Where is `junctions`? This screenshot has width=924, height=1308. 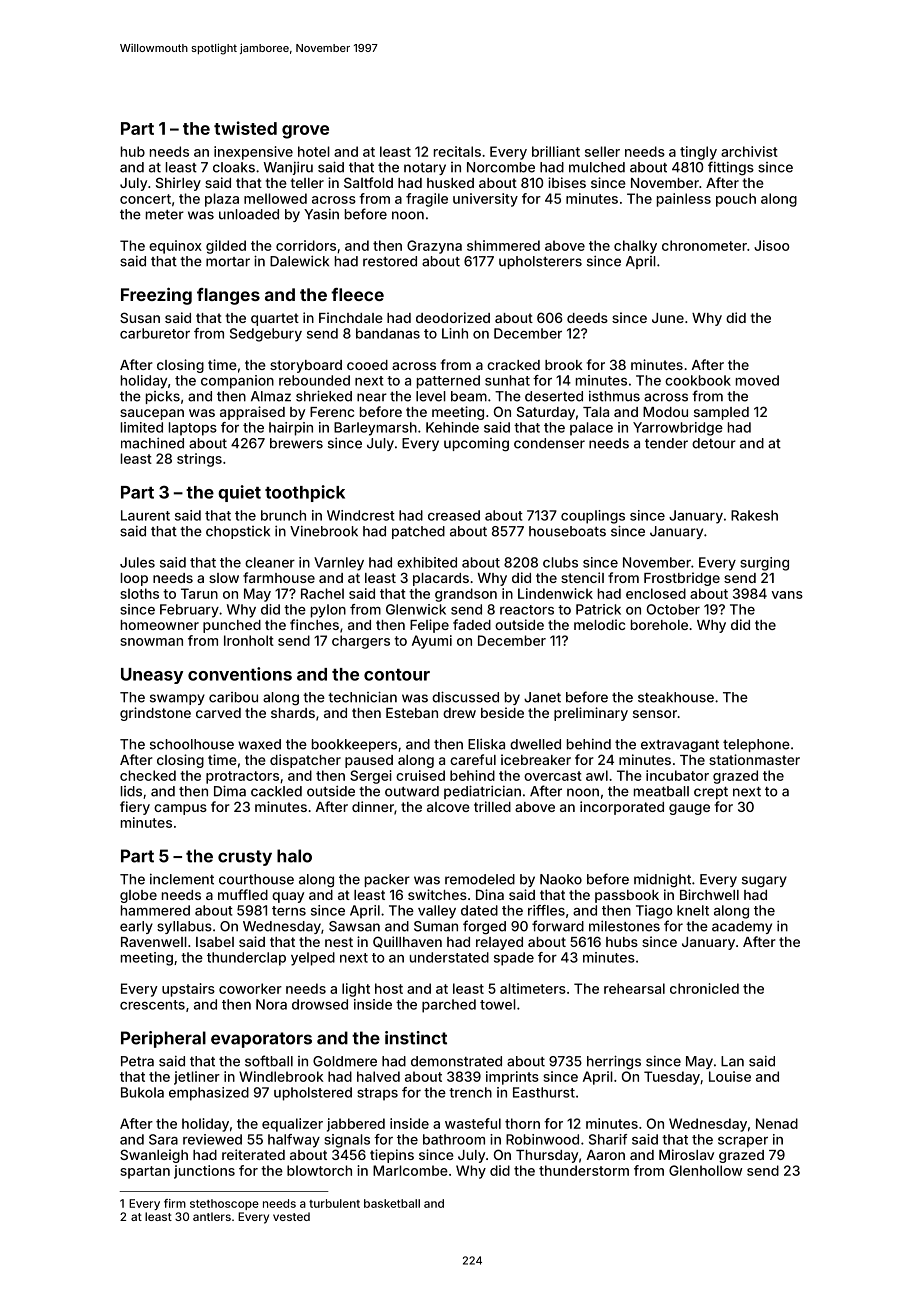
junctions is located at coordinates (204, 1172).
